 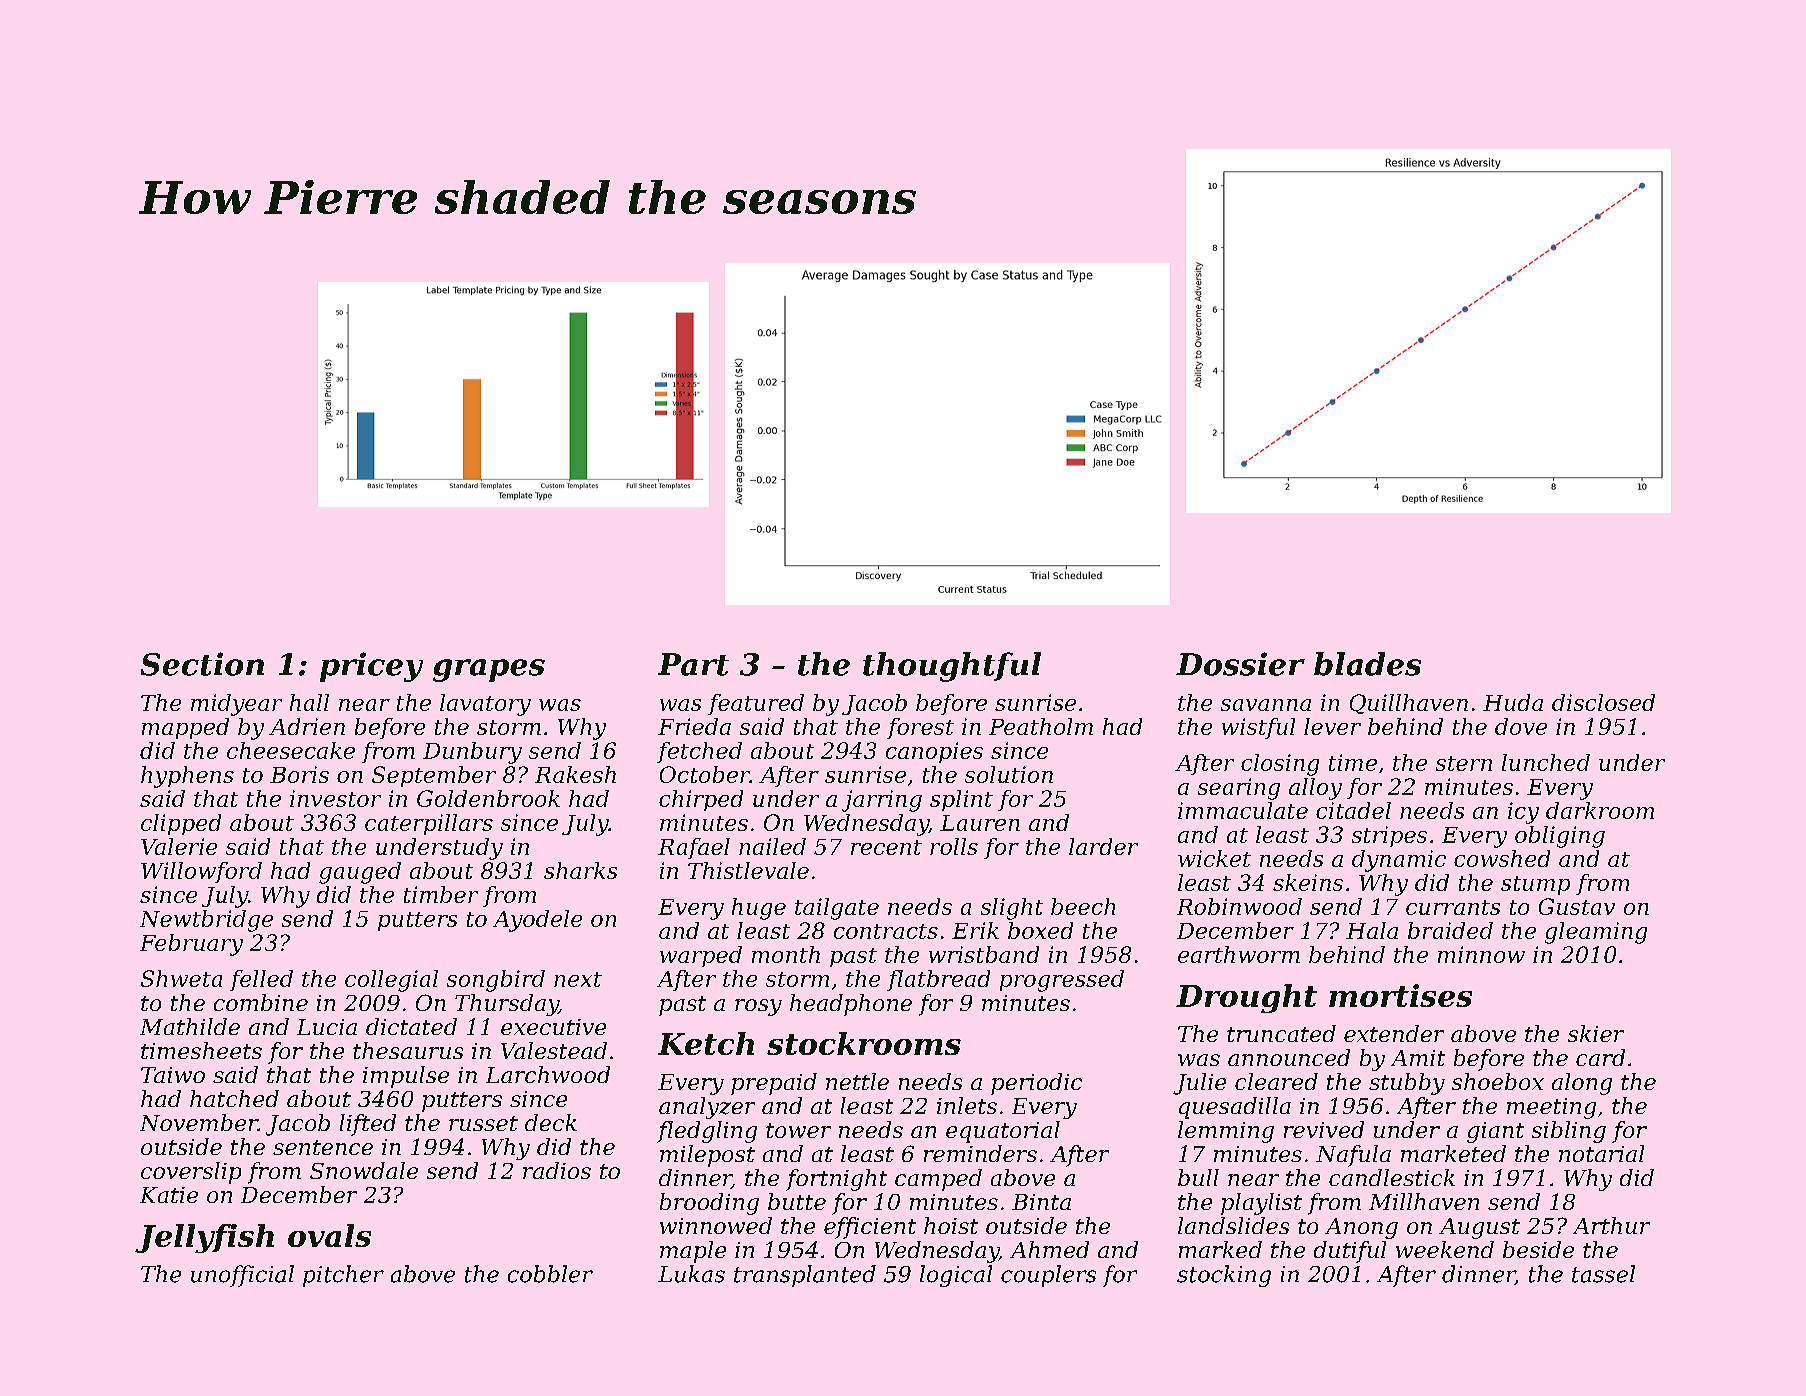 I want to click on solution, so click(x=1009, y=774).
